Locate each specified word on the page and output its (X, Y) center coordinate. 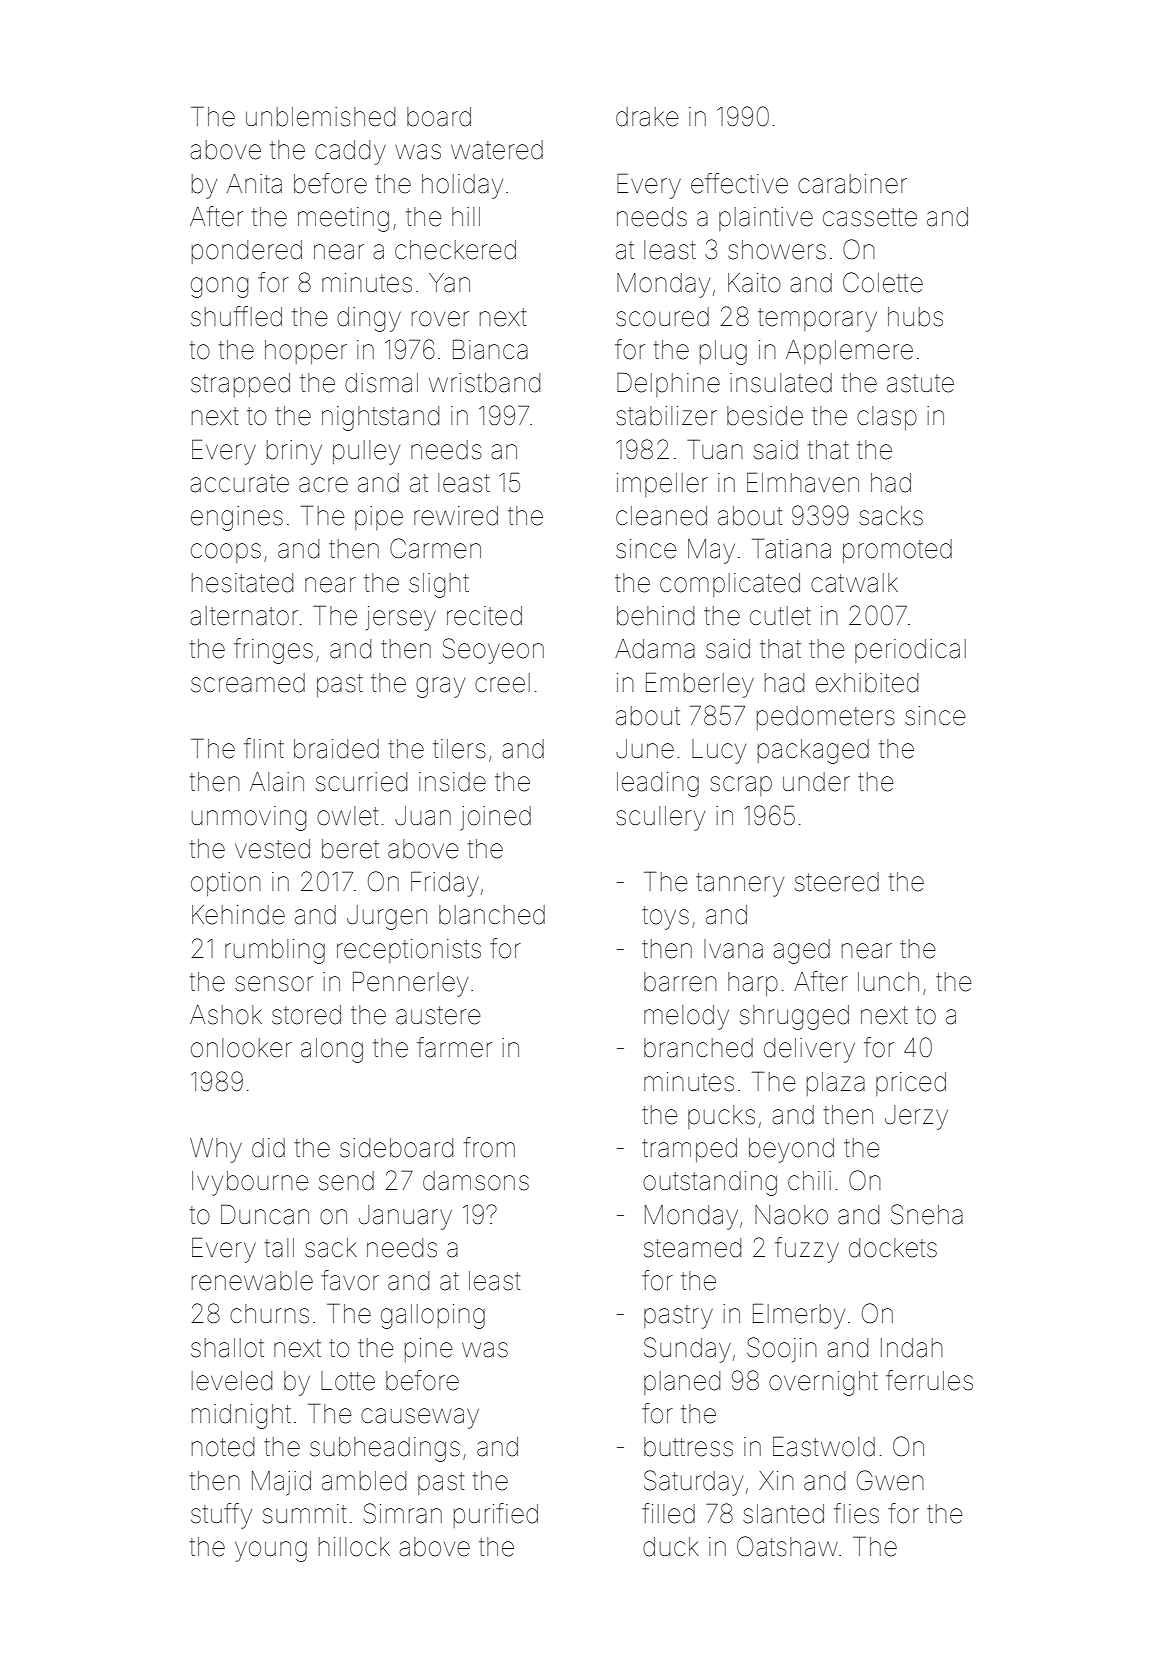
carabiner (852, 184)
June (645, 749)
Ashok (226, 1015)
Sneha (927, 1214)
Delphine (668, 384)
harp (753, 984)
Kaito (754, 283)
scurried (361, 782)
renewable (252, 1281)
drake (647, 117)
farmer (454, 1047)
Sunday (687, 1350)
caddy (350, 152)
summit (305, 1514)
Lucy (719, 751)
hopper (306, 352)
